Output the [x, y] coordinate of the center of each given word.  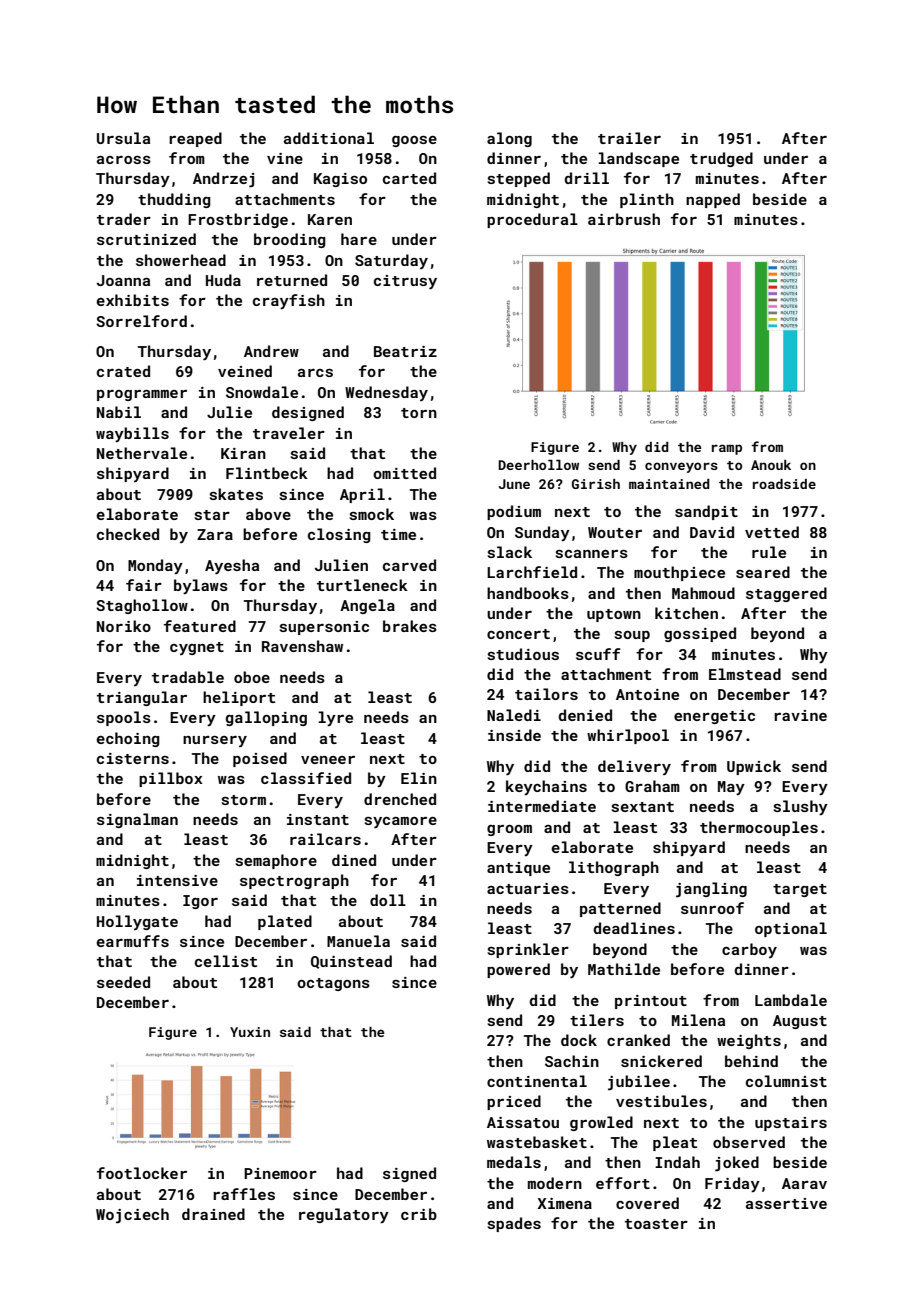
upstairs [791, 1124]
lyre [335, 719]
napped [713, 200]
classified [306, 778]
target [800, 890]
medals [514, 1162]
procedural [532, 220]
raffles [244, 1194]
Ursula [123, 138]
